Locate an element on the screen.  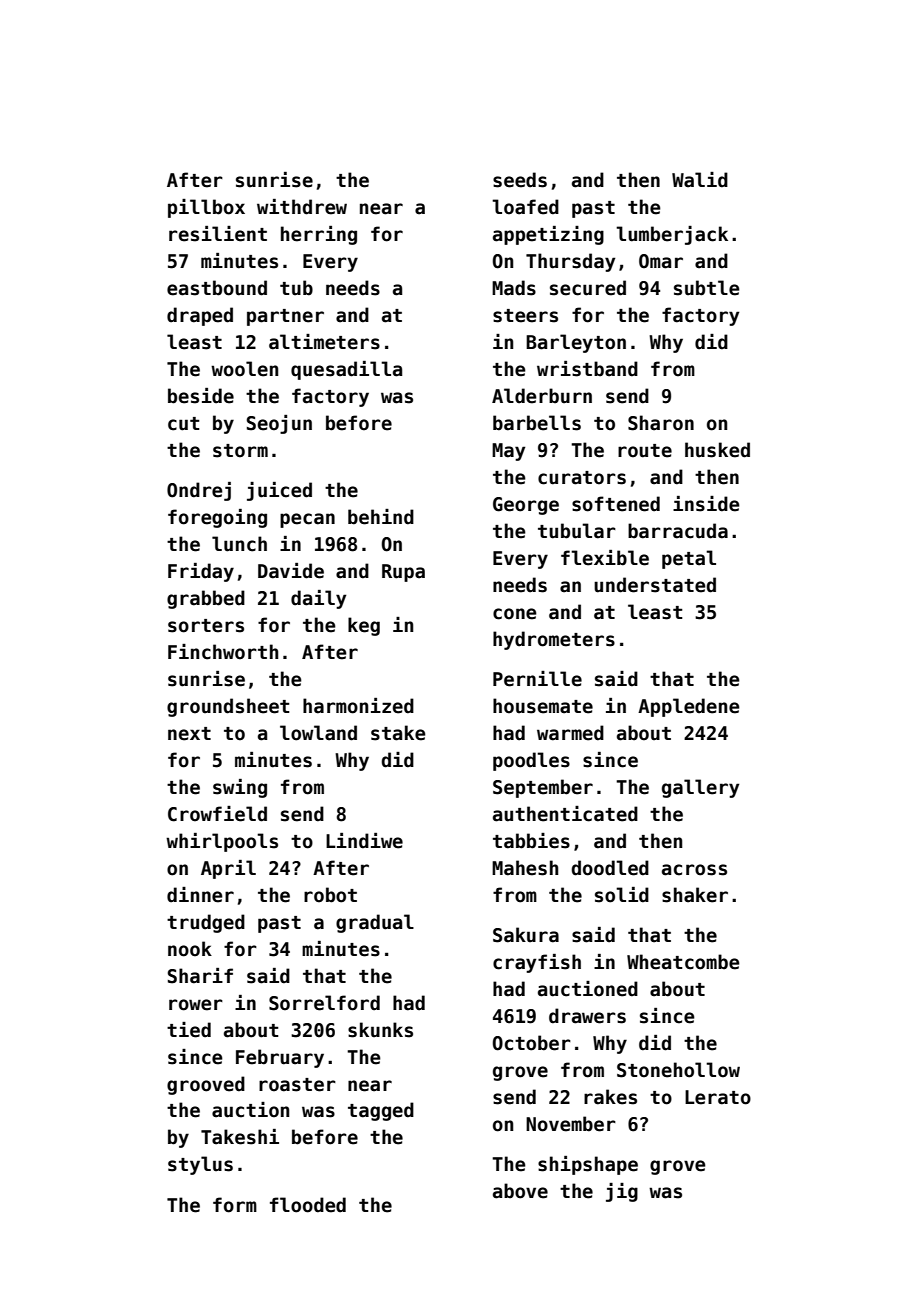
juiced is located at coordinates (279, 491).
